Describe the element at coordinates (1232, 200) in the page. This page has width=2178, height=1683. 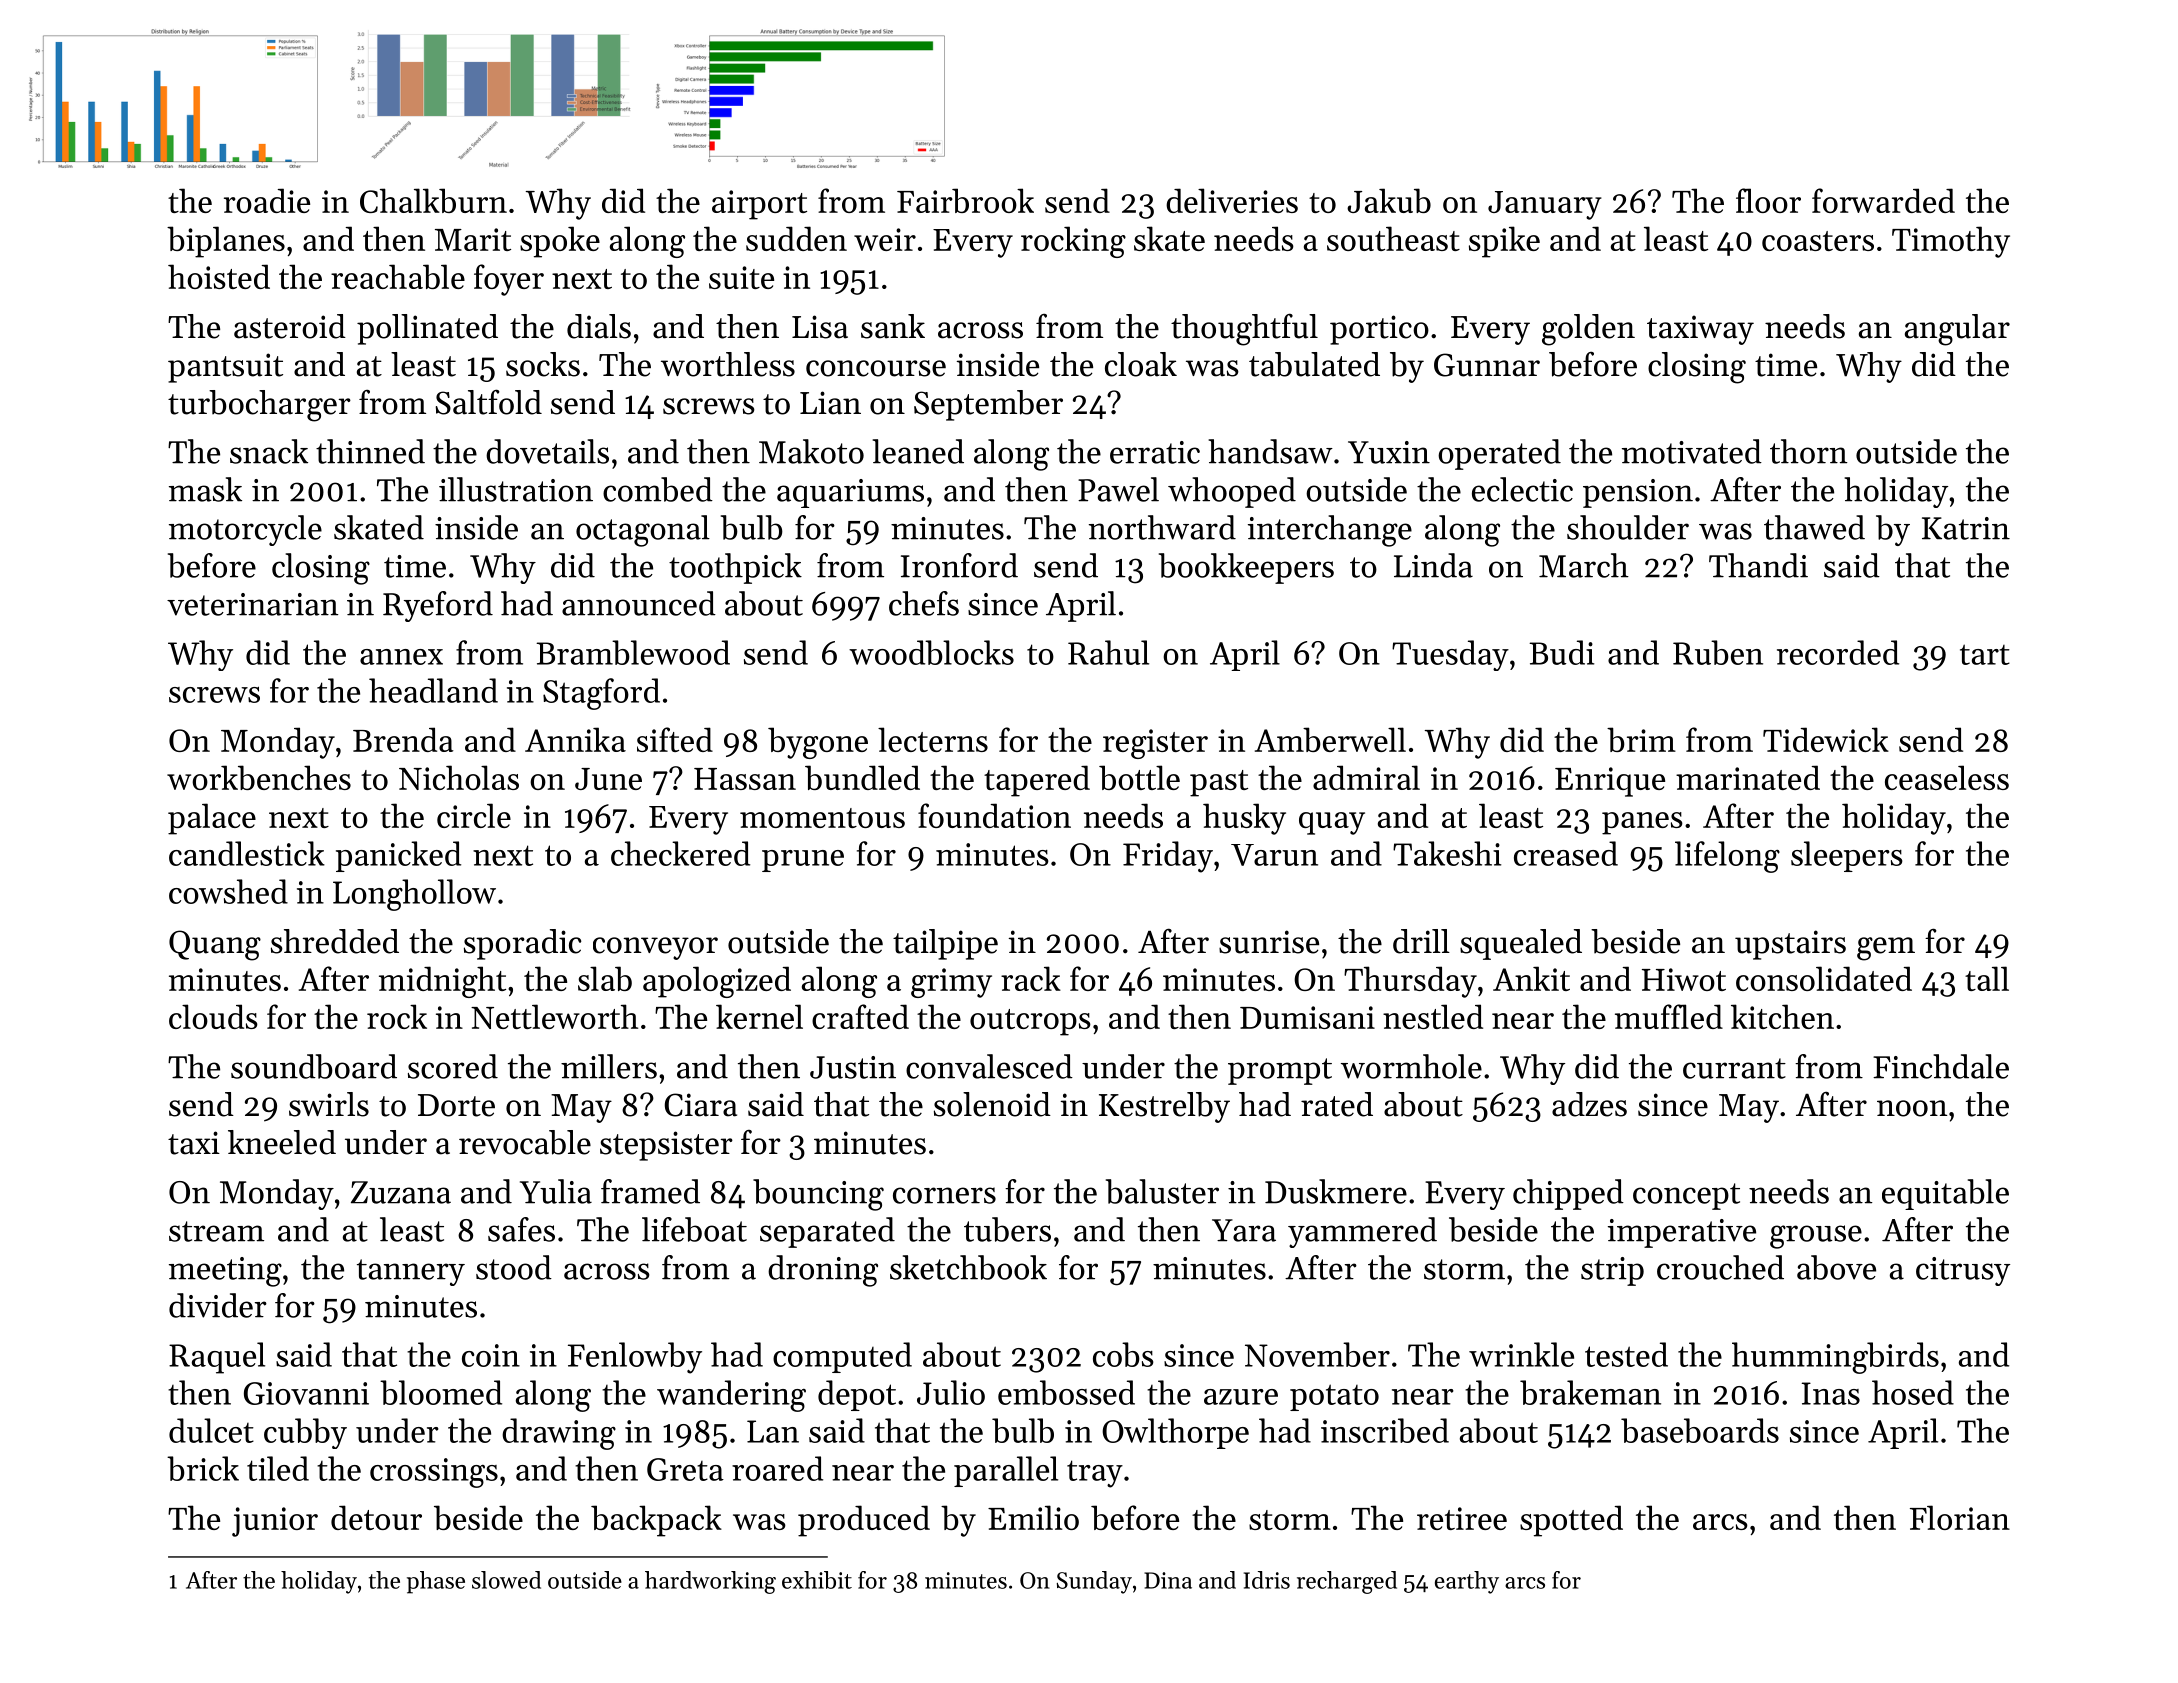
I see `deliveries` at that location.
